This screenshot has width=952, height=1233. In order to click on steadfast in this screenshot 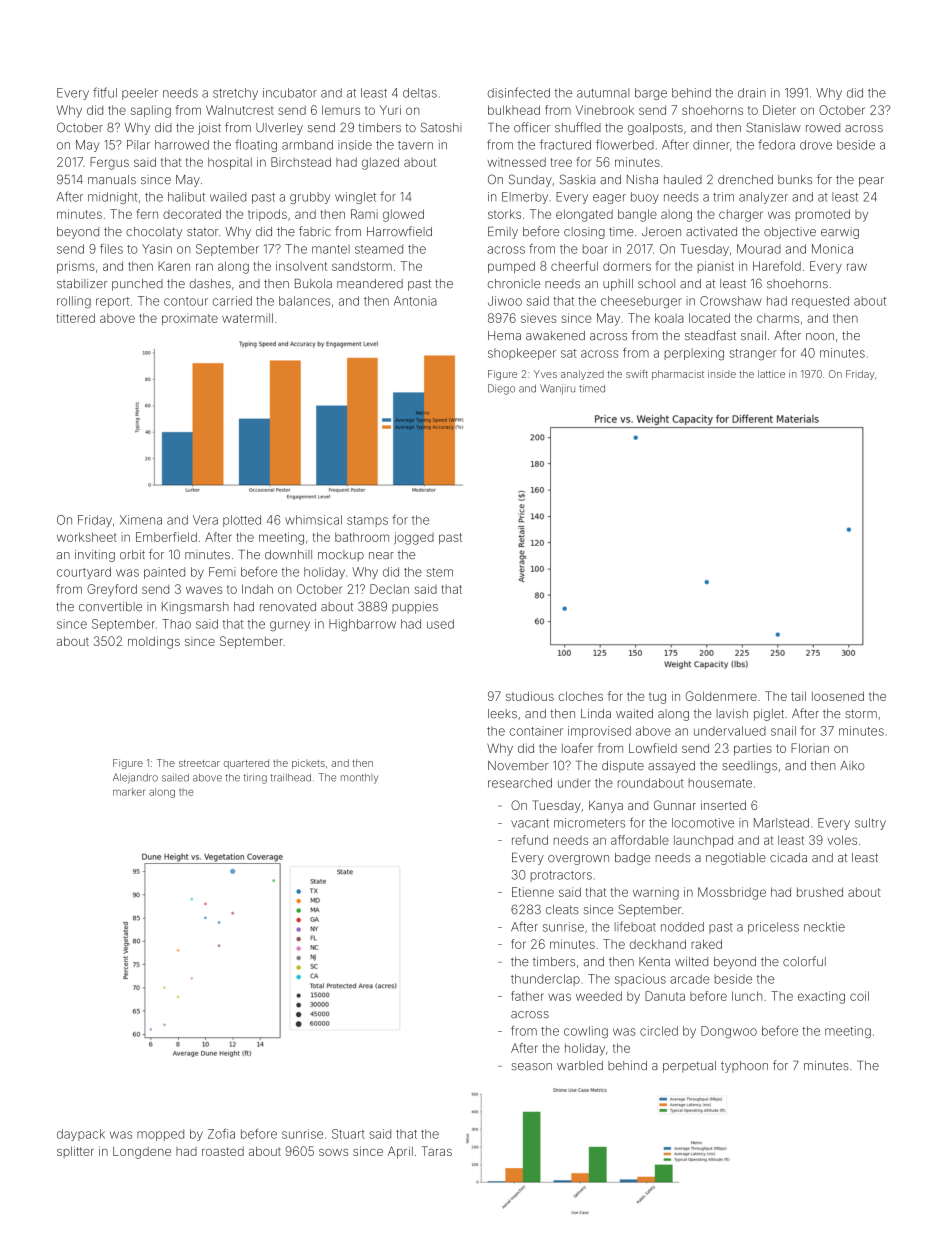, I will do `click(710, 335)`.
